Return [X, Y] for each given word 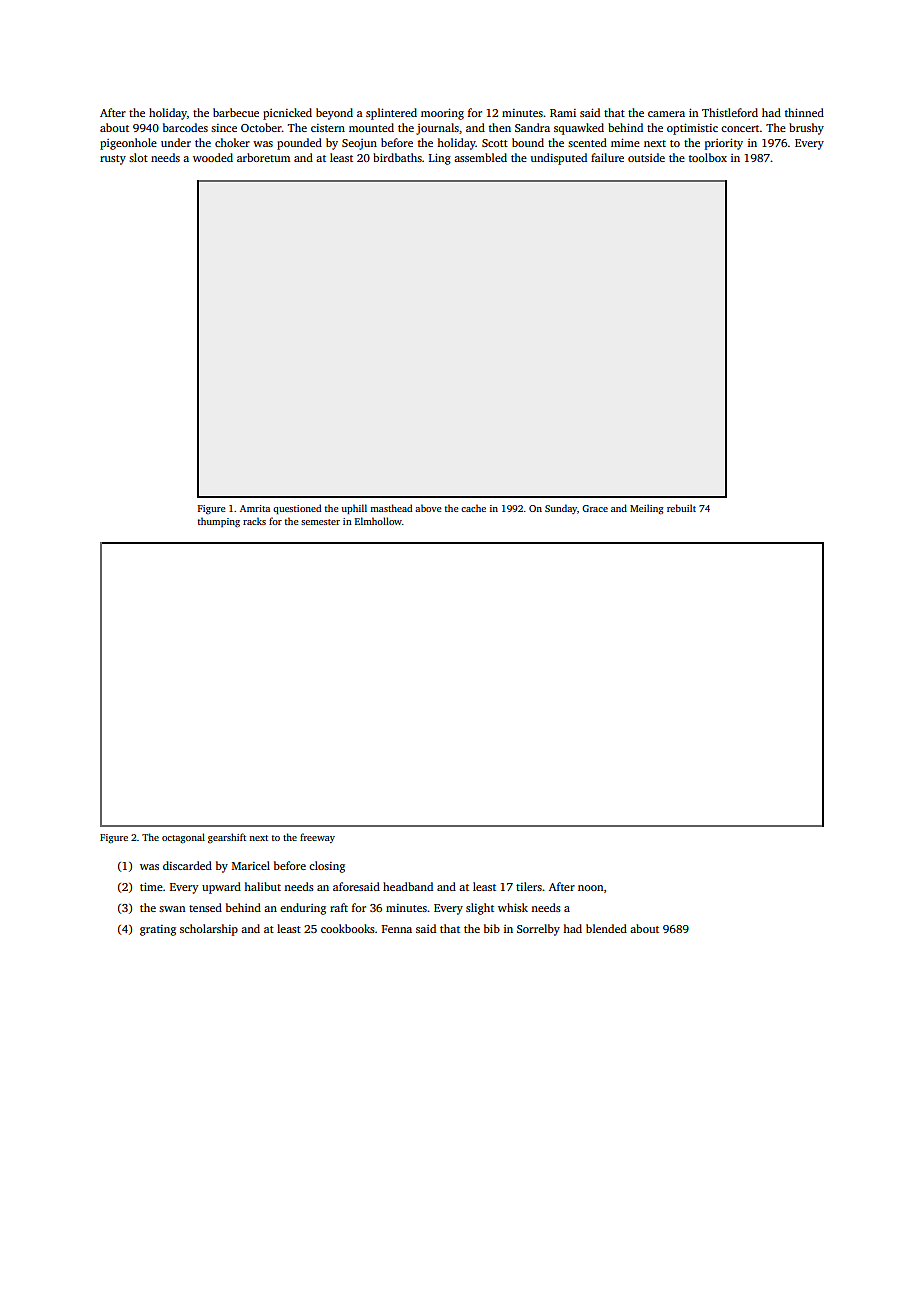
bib [492, 928]
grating [158, 930]
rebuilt [681, 508]
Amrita [255, 508]
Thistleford [730, 112]
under [176, 142]
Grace [595, 508]
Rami [563, 113]
